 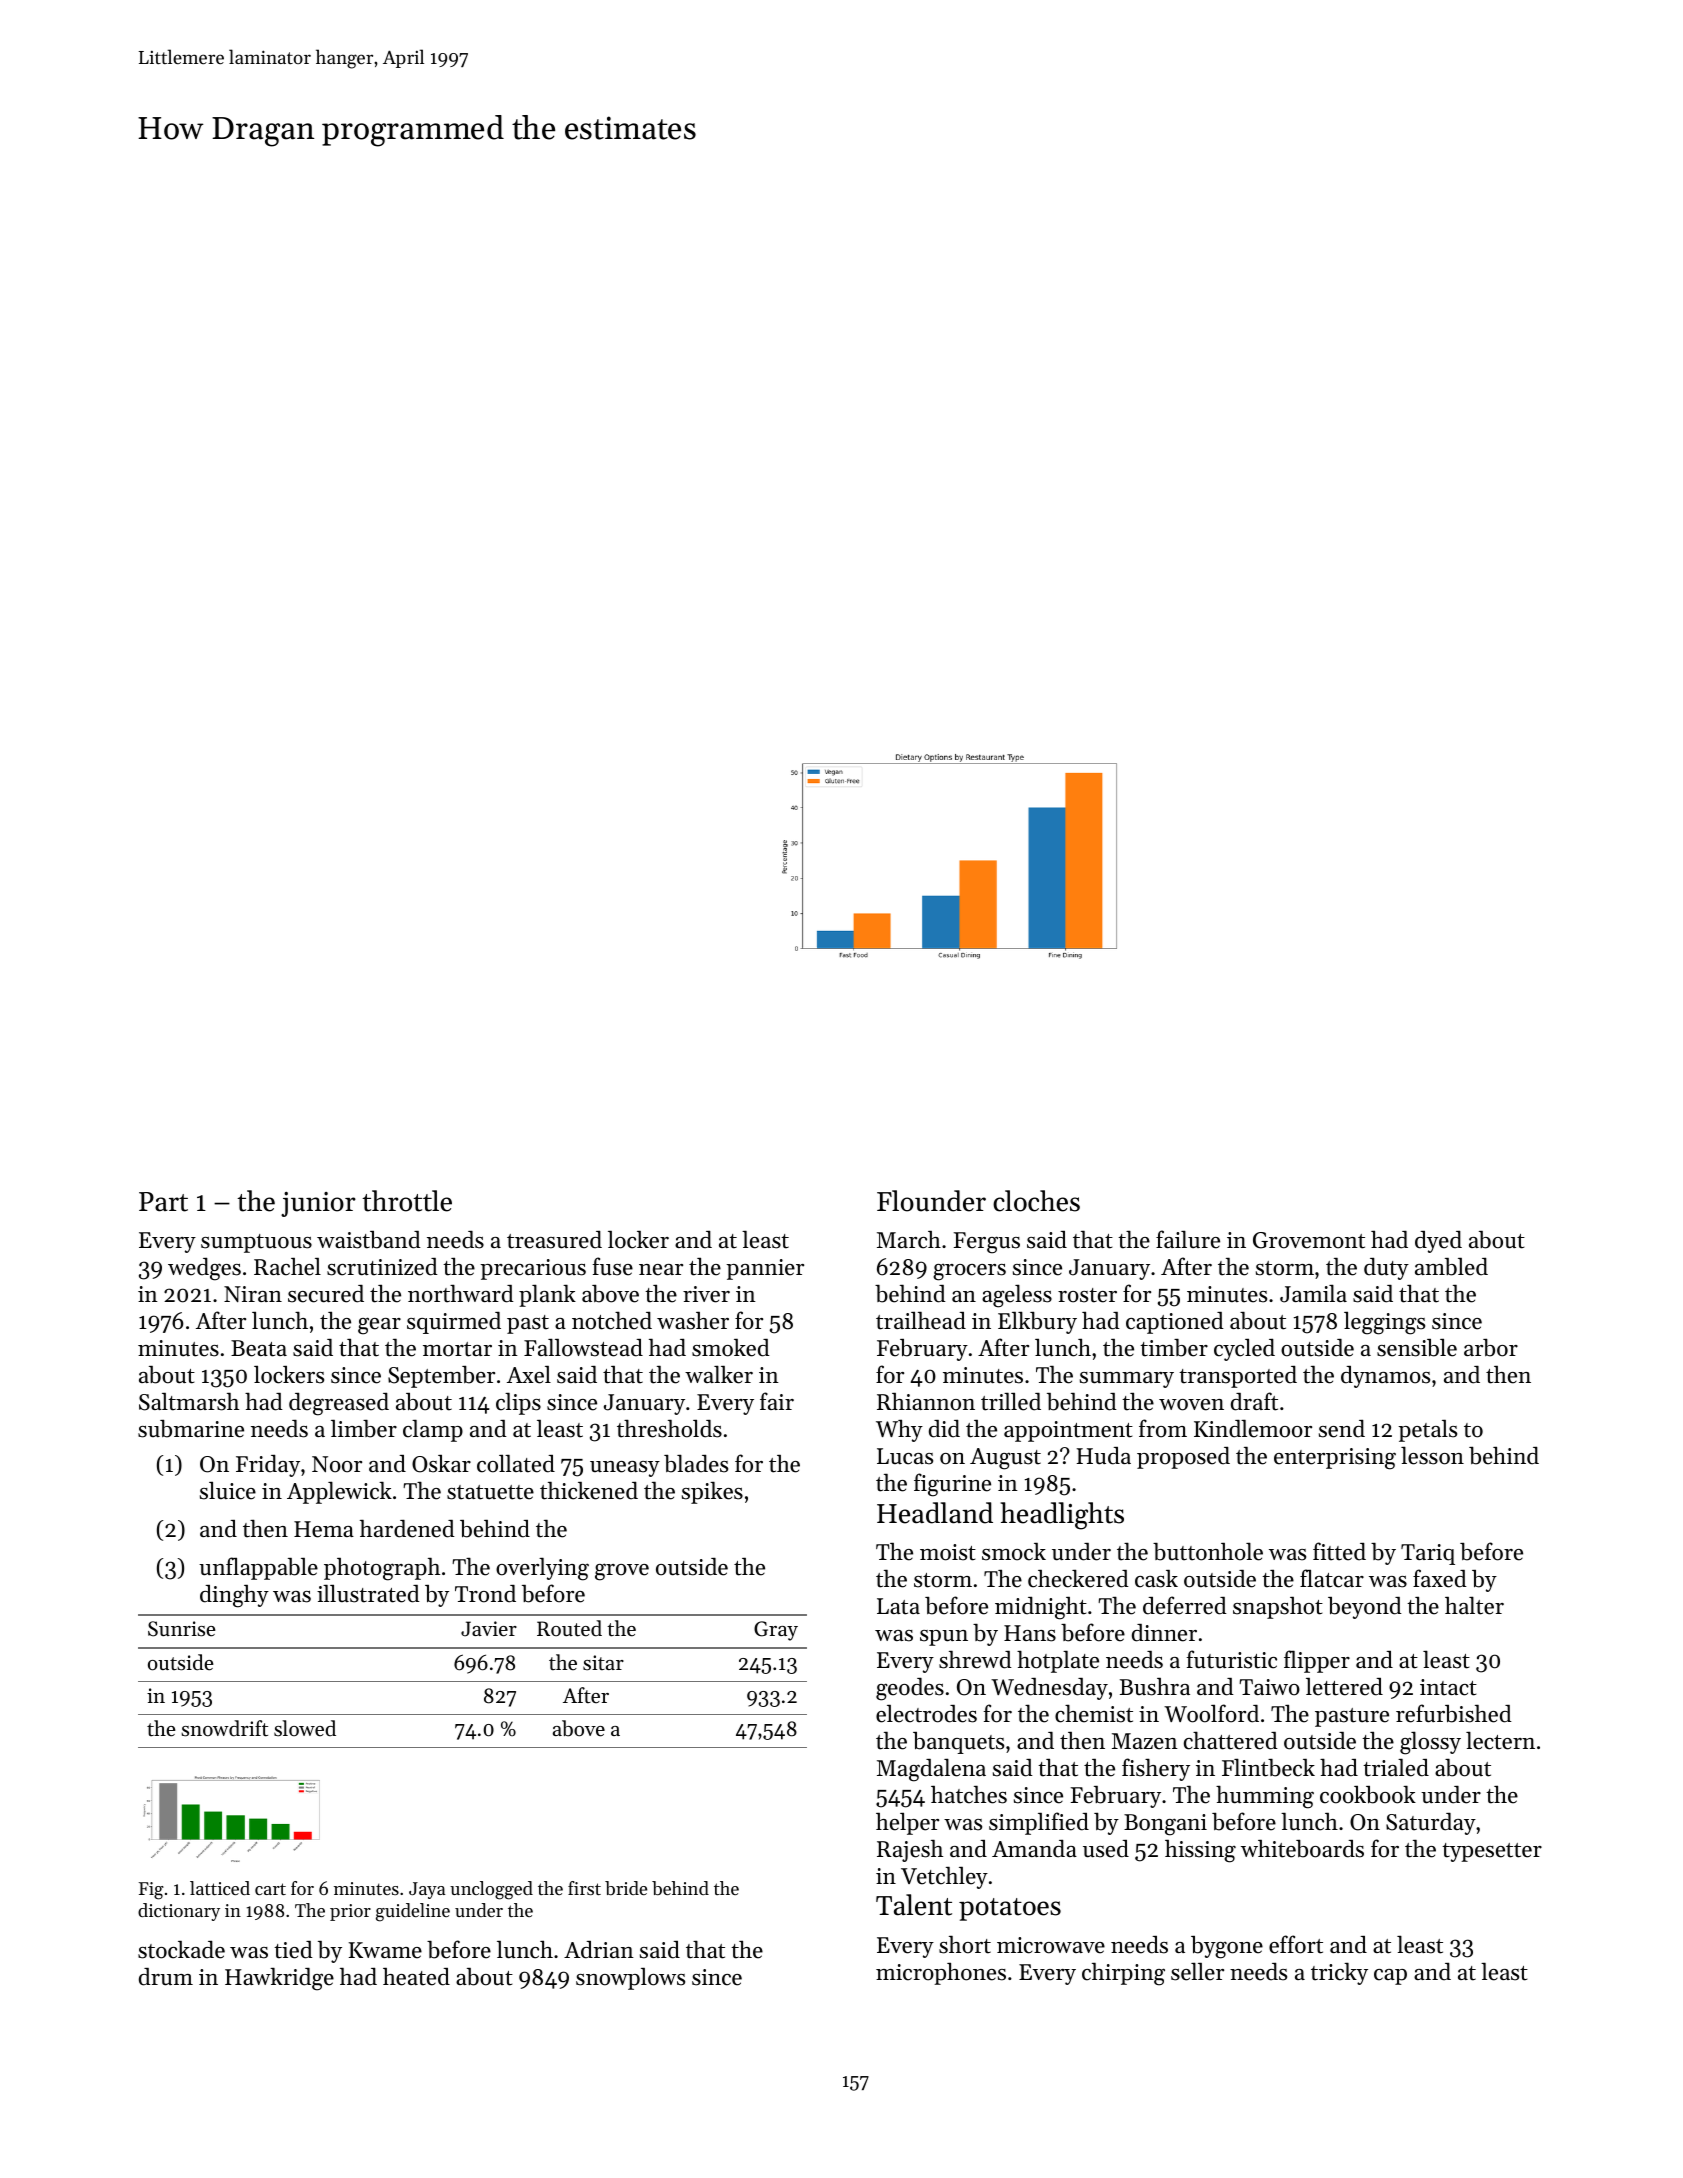 What do you see at coordinates (270, 1889) in the image?
I see `cart` at bounding box center [270, 1889].
